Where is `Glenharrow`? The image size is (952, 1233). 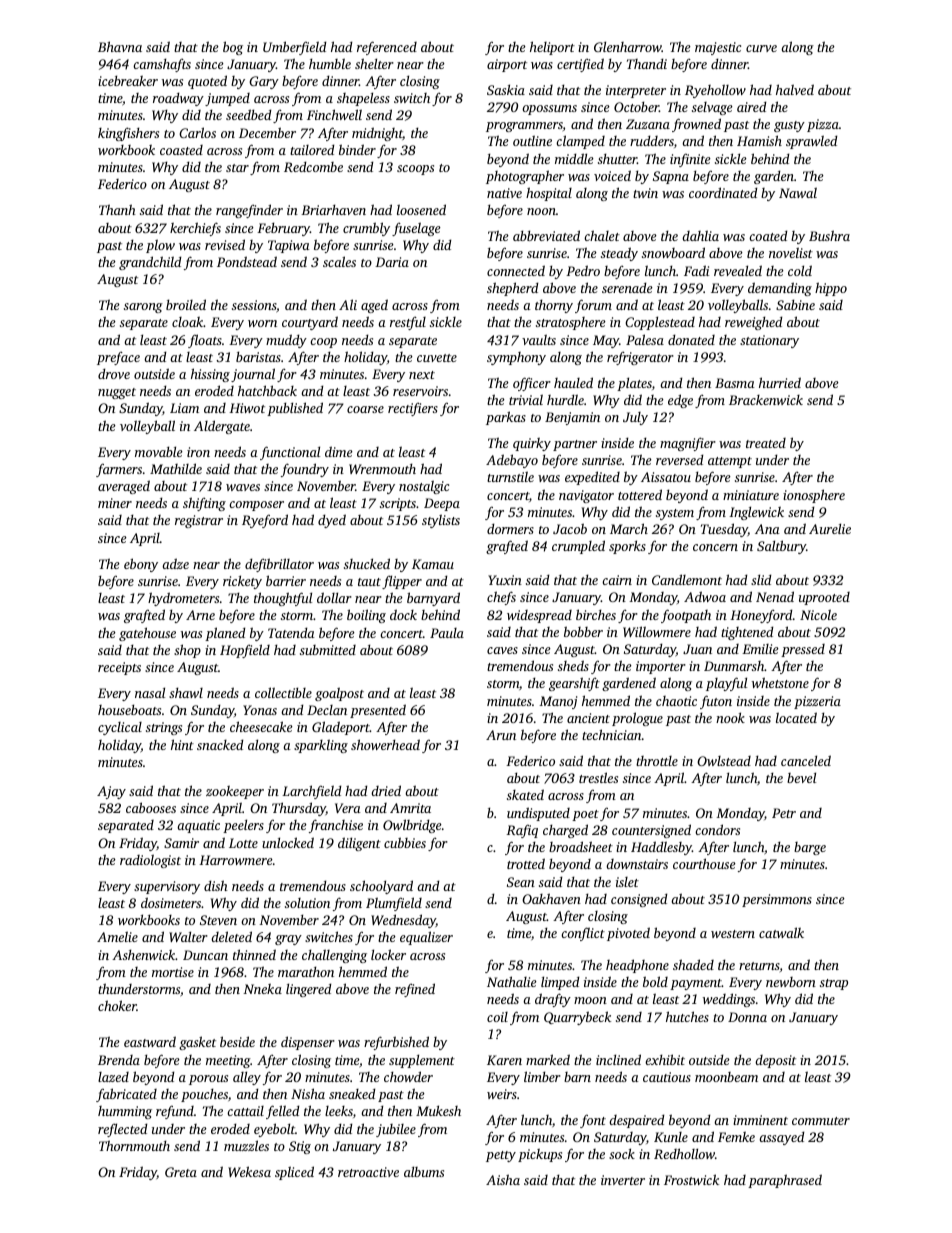 Glenharrow is located at coordinates (628, 46).
